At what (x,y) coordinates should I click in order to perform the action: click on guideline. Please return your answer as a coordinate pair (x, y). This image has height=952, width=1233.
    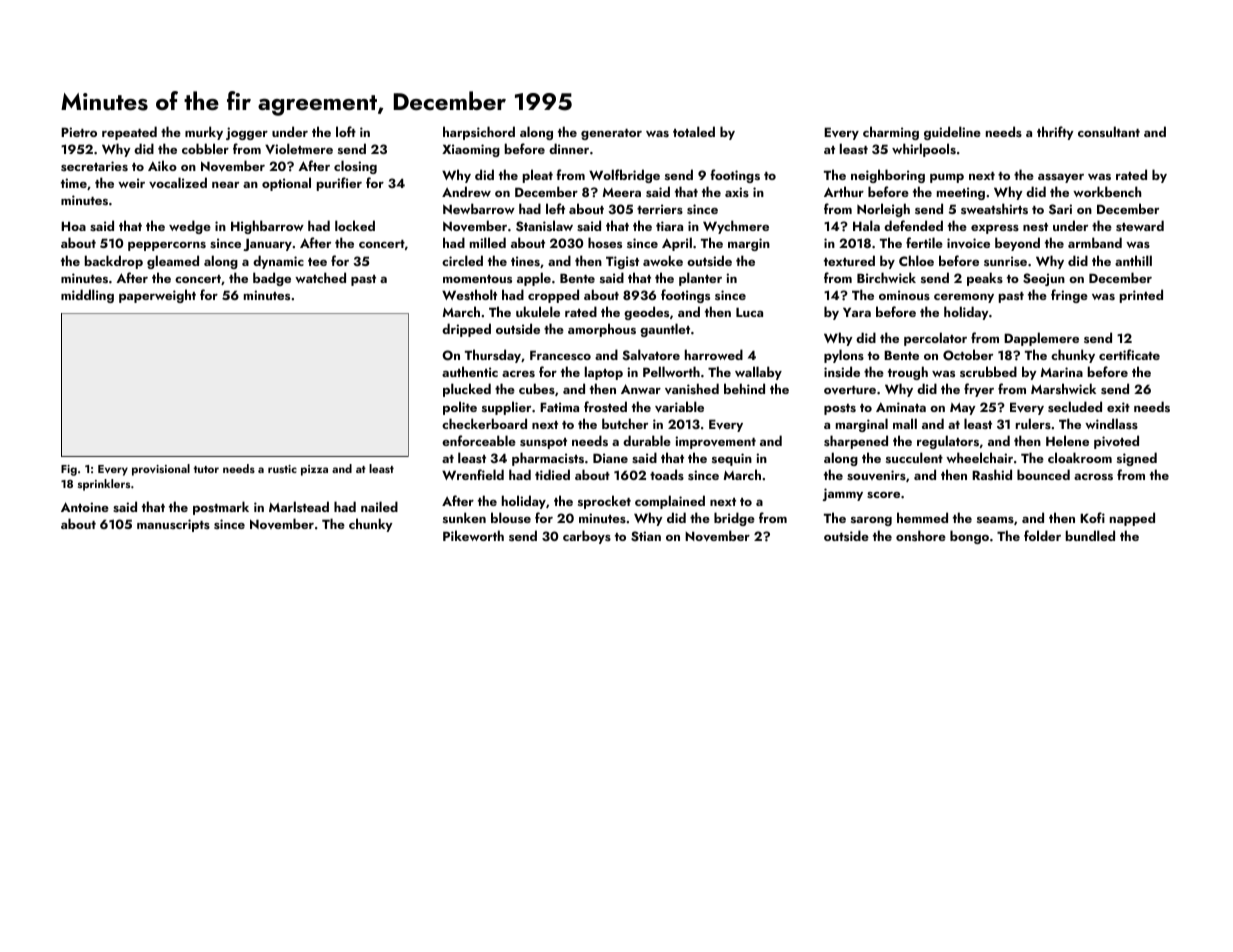
    Looking at the image, I should click on (952, 133).
